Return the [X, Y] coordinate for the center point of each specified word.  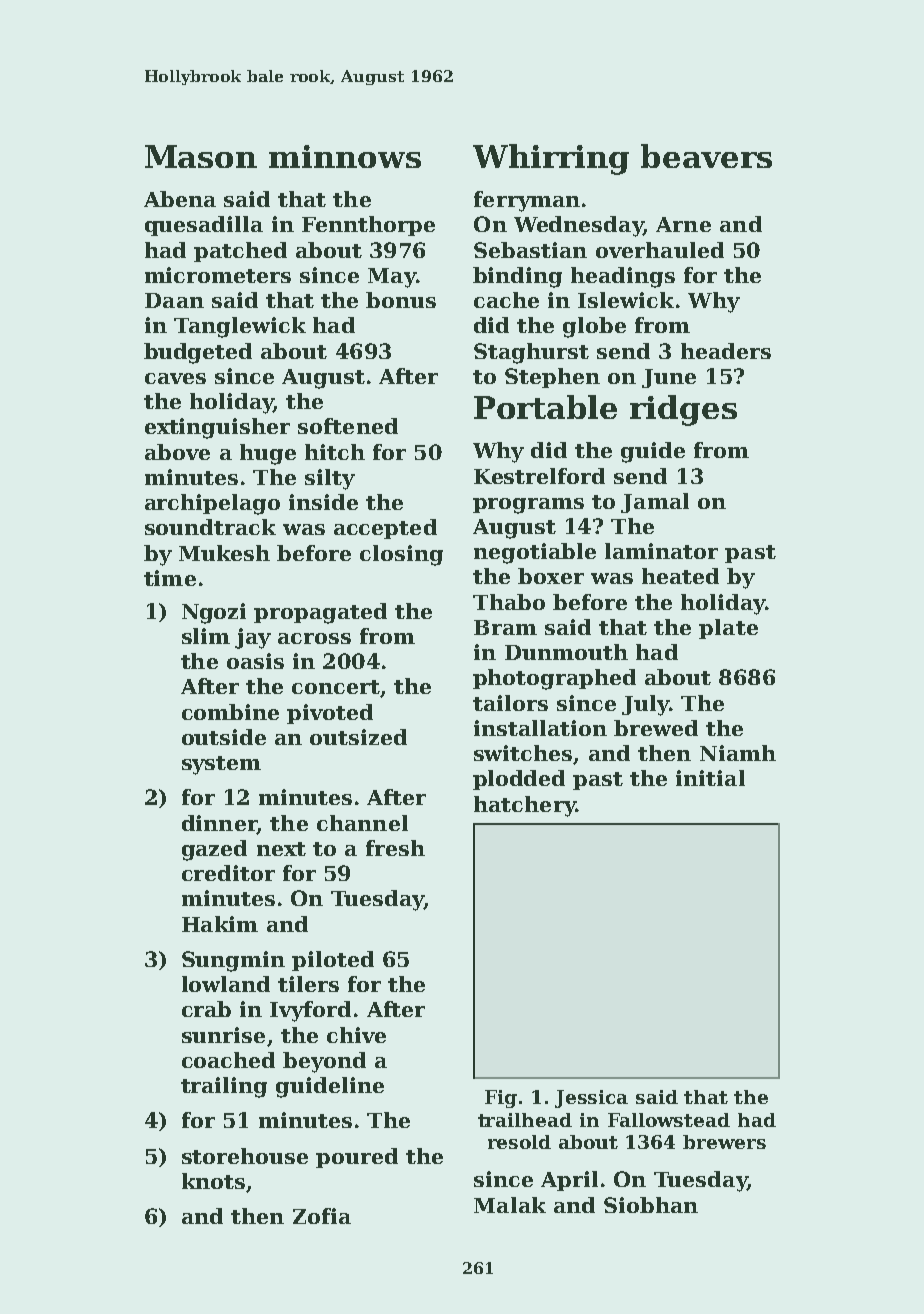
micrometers [218, 275]
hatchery [525, 806]
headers [726, 351]
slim [206, 636]
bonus [401, 300]
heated [680, 576]
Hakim [220, 924]
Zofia [322, 1216]
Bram [505, 627]
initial [710, 778]
